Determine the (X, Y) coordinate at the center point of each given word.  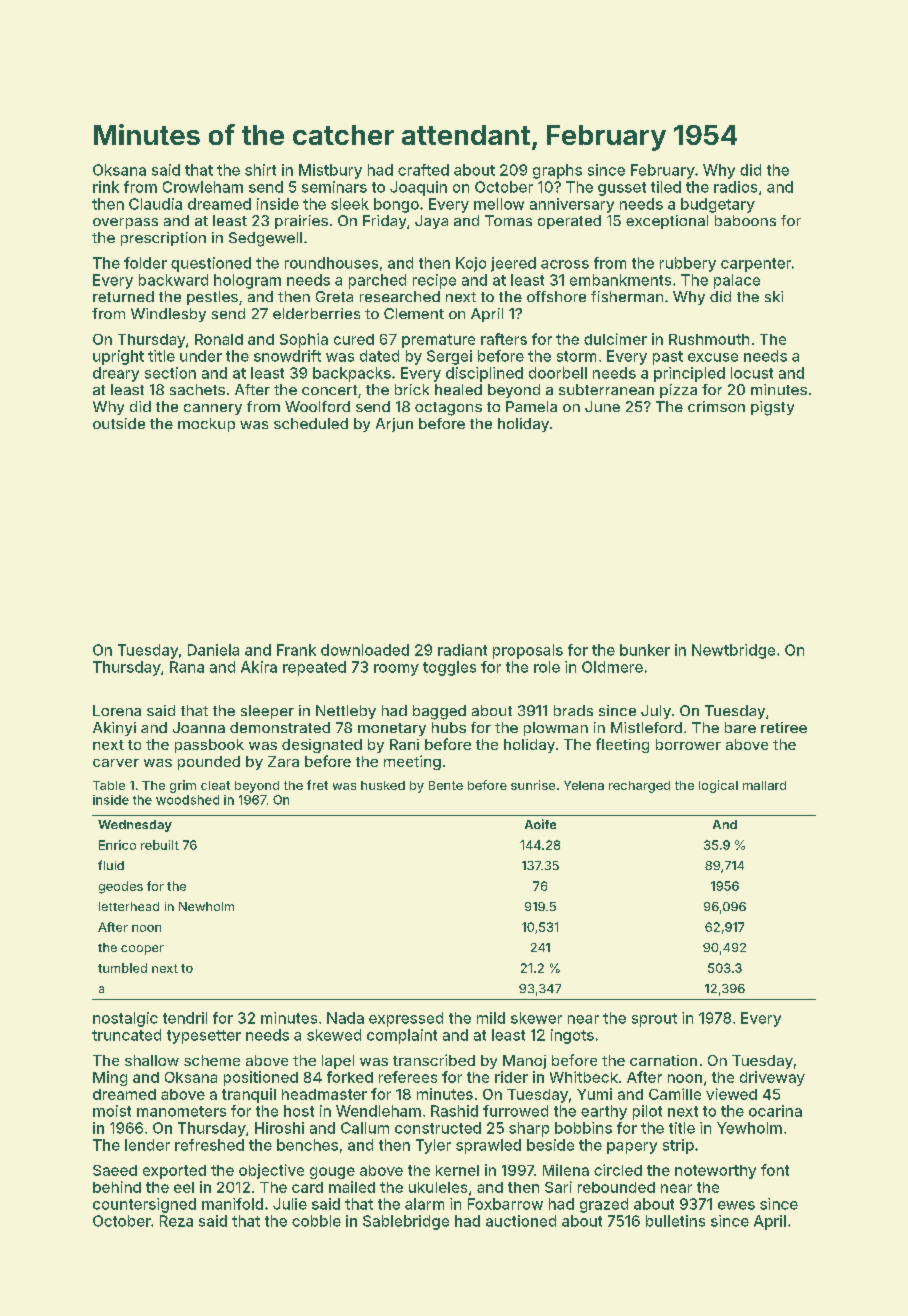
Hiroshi (279, 1128)
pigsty (772, 408)
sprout (654, 1020)
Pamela (531, 406)
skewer (536, 1018)
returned (123, 296)
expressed (406, 1019)
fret (317, 785)
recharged (639, 787)
